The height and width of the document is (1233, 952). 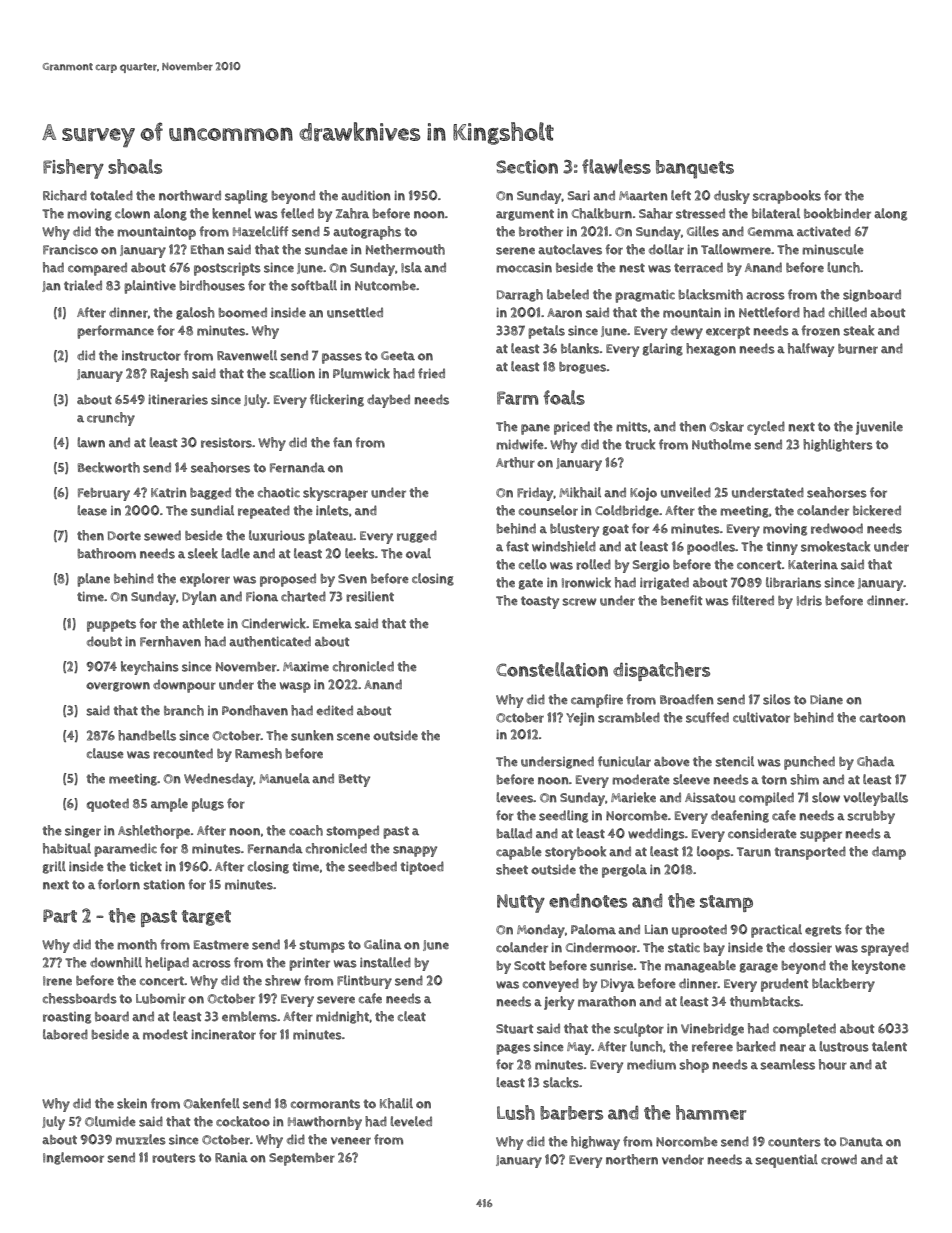 What do you see at coordinates (370, 596) in the document?
I see `resilient` at bounding box center [370, 596].
